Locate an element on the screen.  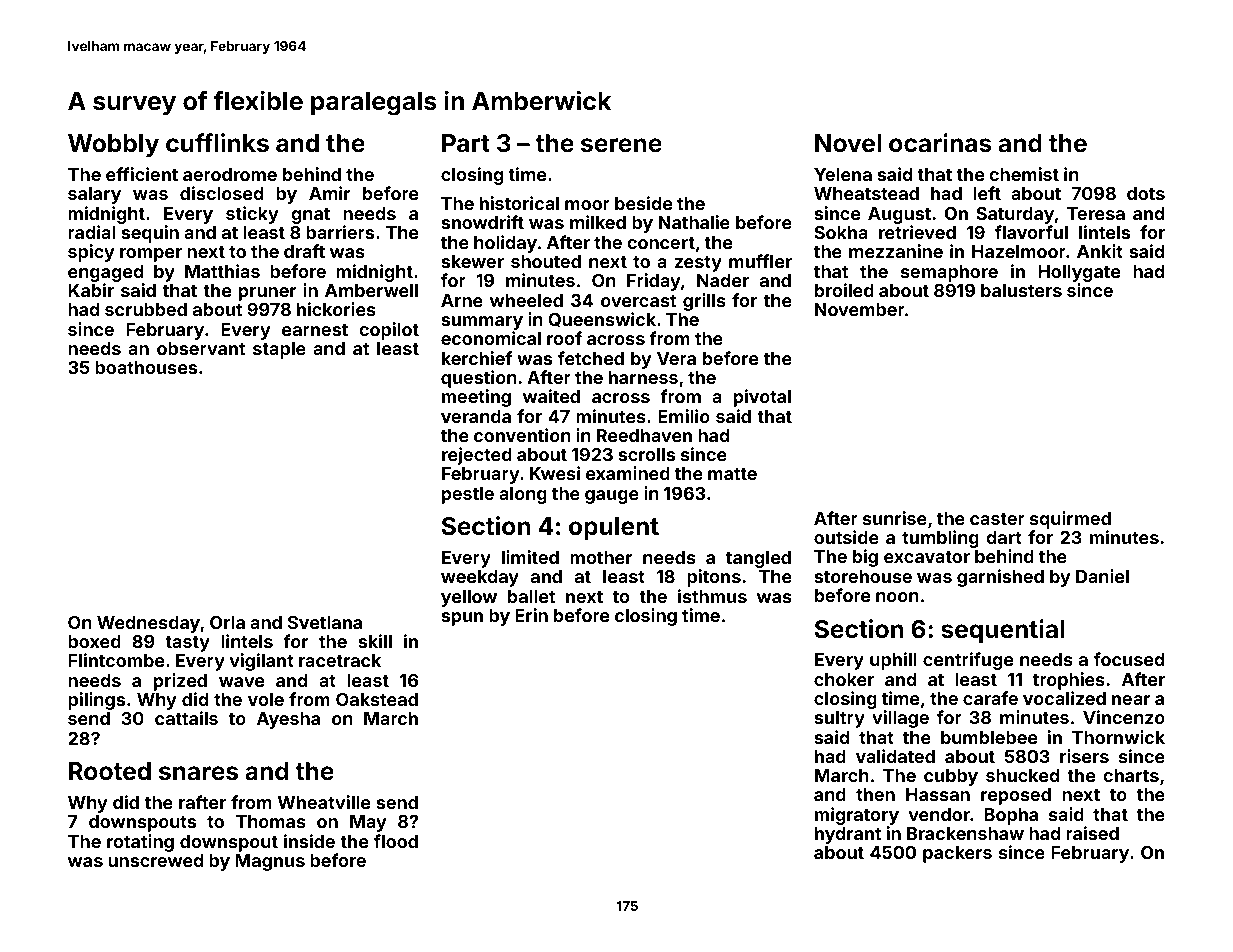
serene is located at coordinates (621, 145).
